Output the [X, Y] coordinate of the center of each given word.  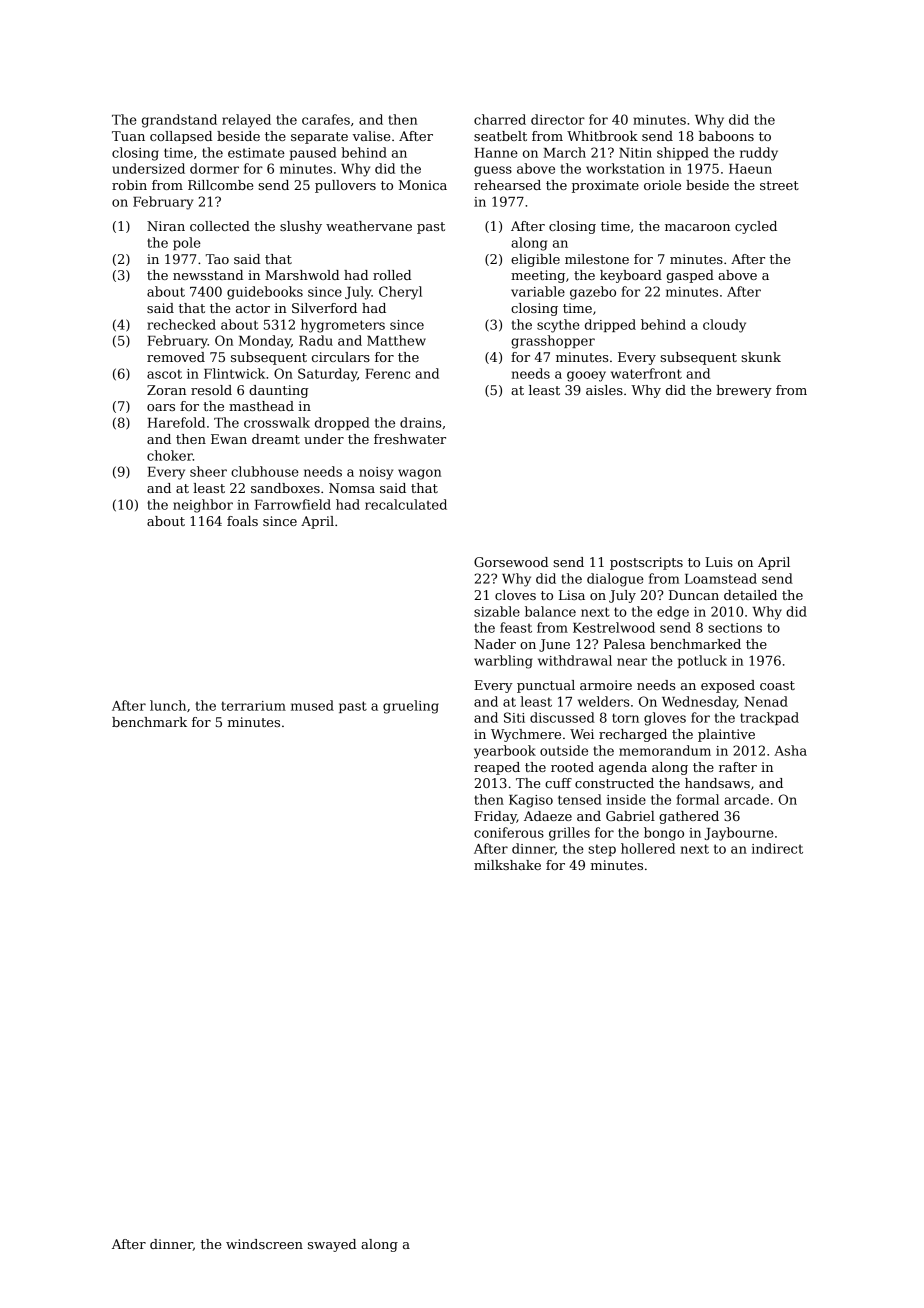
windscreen [264, 1244]
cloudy [724, 326]
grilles [569, 834]
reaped [497, 768]
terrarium [253, 706]
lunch [168, 705]
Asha [790, 750]
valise [371, 136]
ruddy [759, 154]
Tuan [128, 136]
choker [170, 455]
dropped [342, 423]
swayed [332, 1245]
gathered [689, 817]
